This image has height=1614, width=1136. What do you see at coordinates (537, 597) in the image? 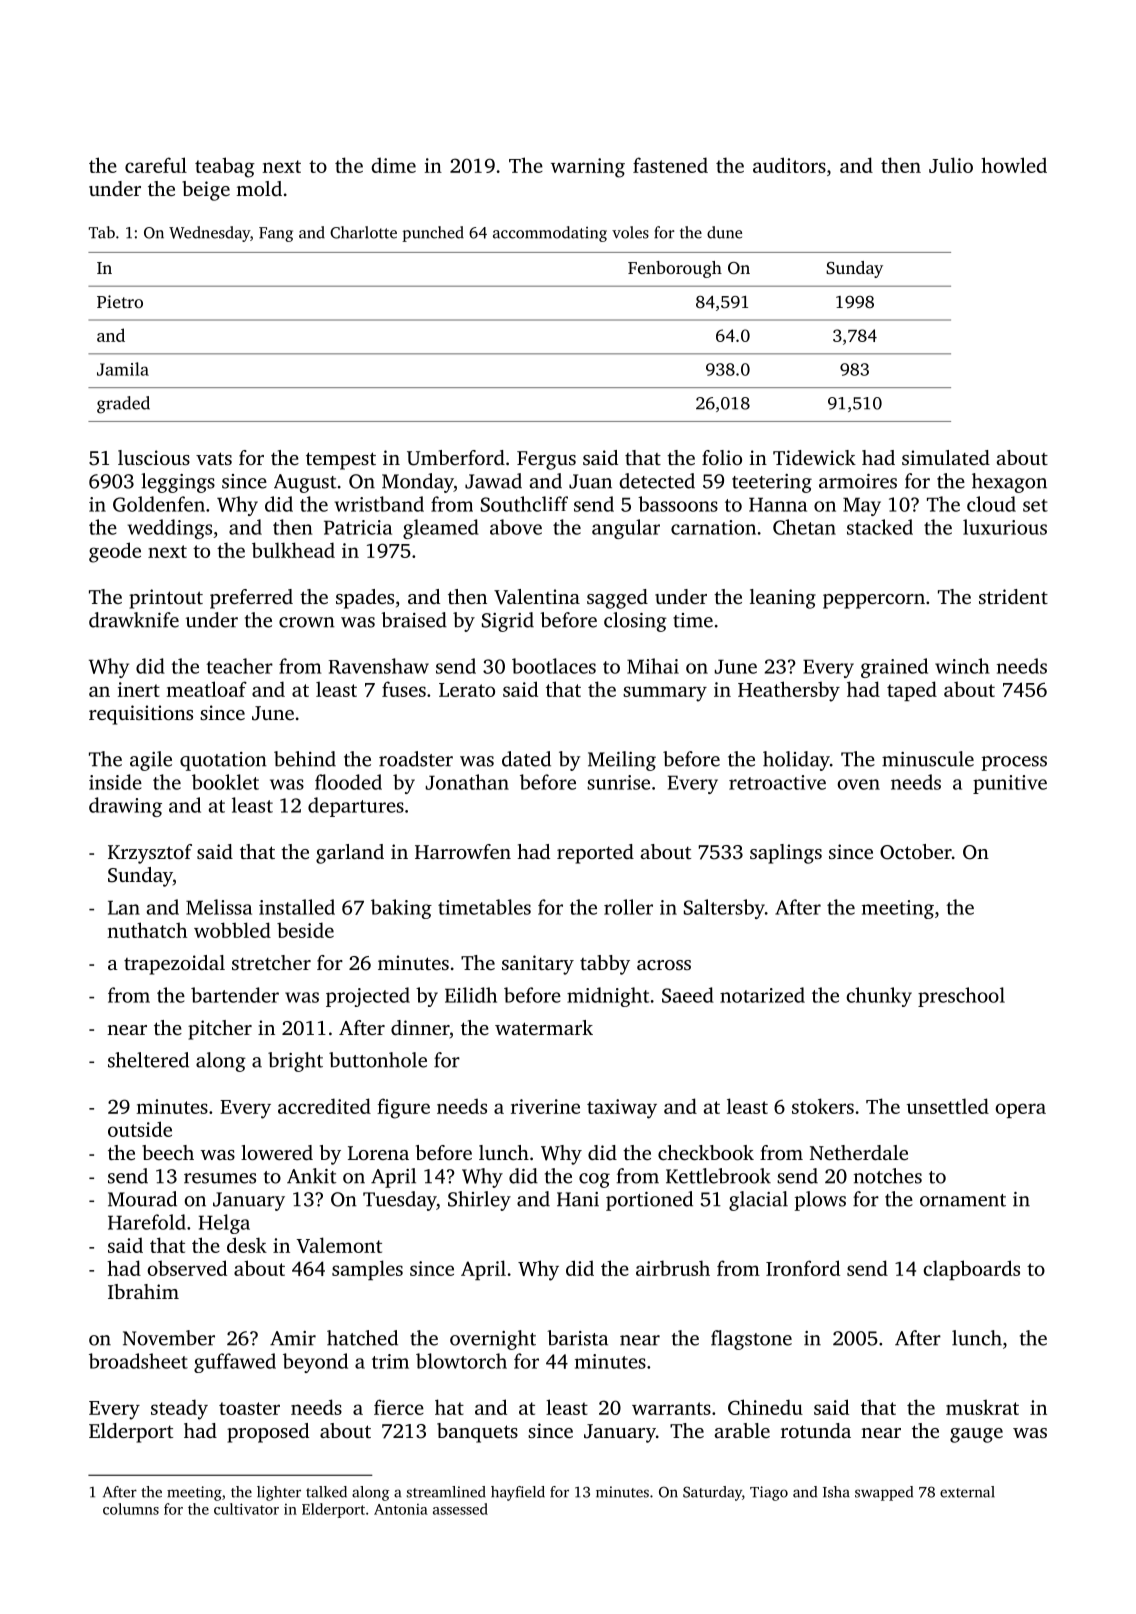
I see `Valentina` at bounding box center [537, 597].
